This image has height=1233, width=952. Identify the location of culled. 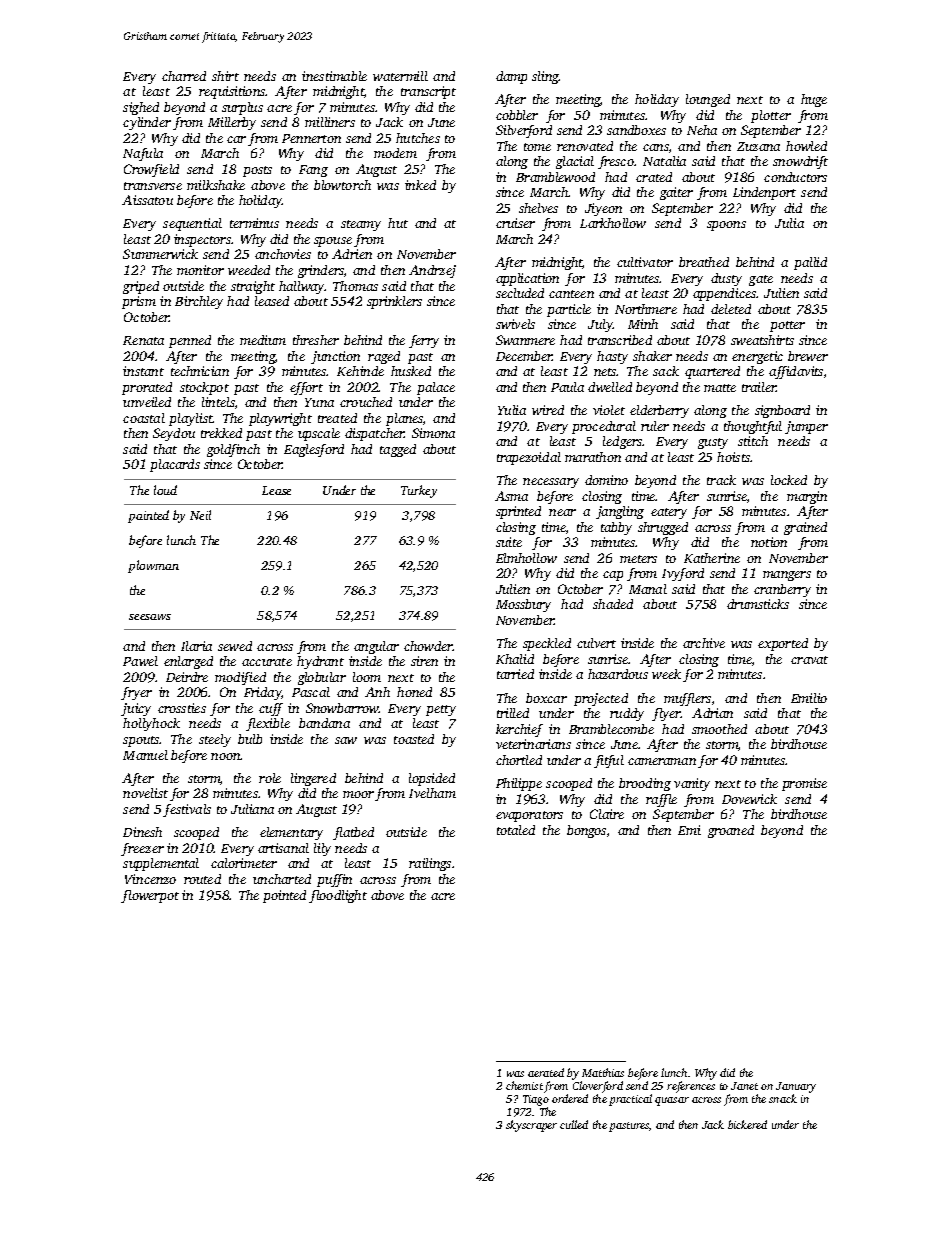
(574, 1124).
